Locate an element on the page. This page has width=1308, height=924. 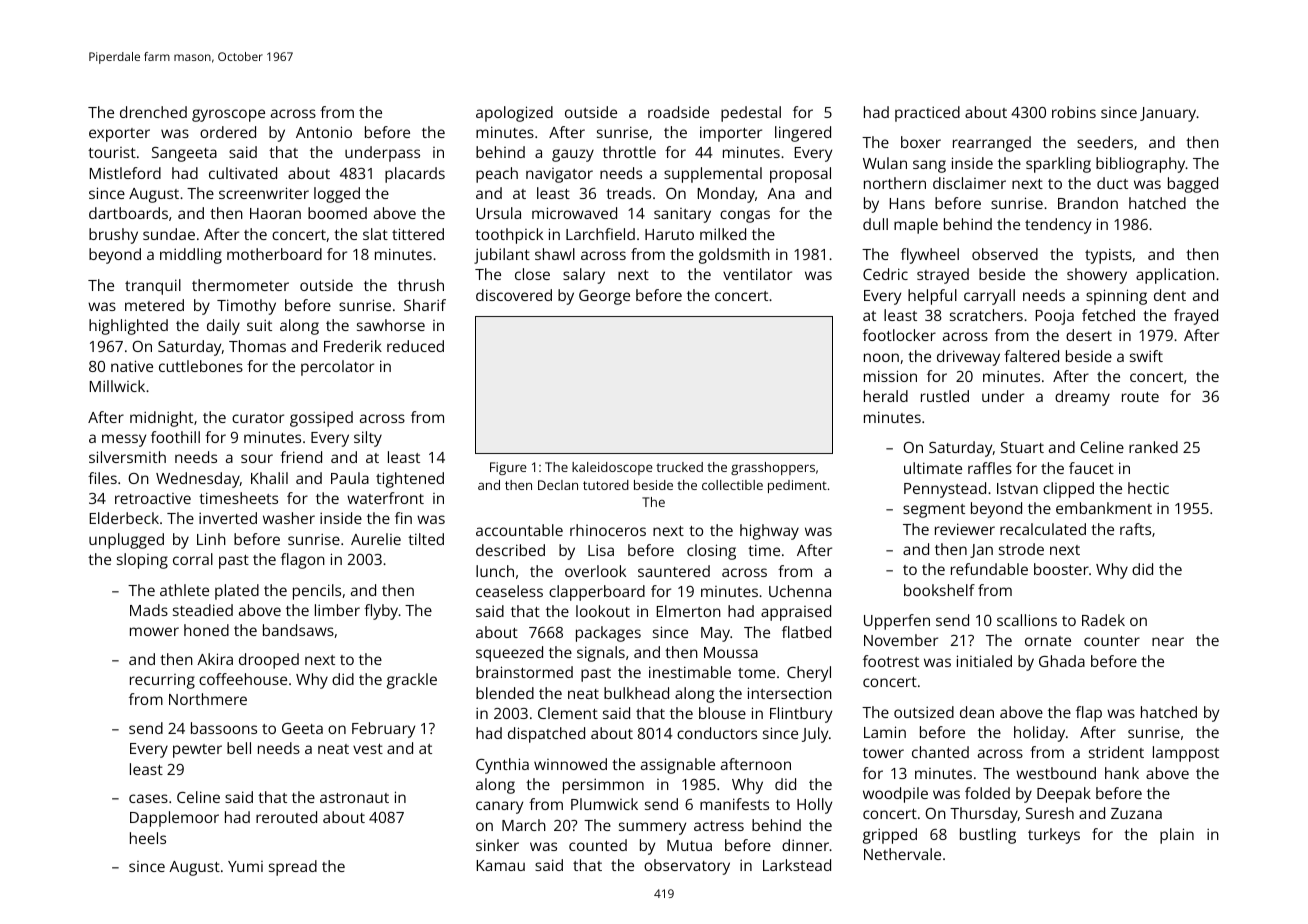
George is located at coordinates (604, 297).
